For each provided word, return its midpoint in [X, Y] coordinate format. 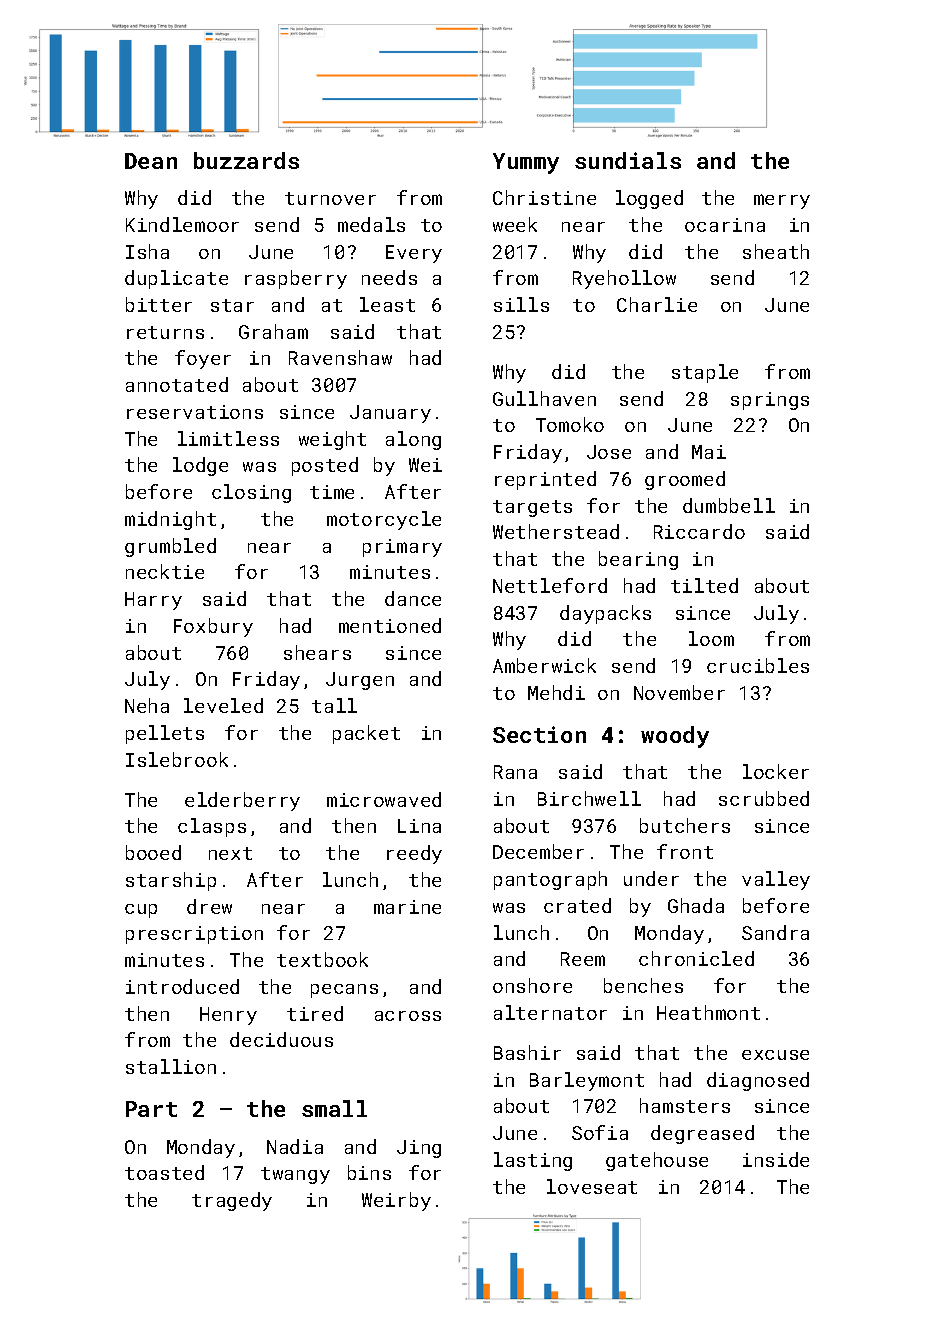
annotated [177, 384]
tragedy [232, 1201]
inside [776, 1159]
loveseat [592, 1186]
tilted [704, 585]
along [413, 440]
